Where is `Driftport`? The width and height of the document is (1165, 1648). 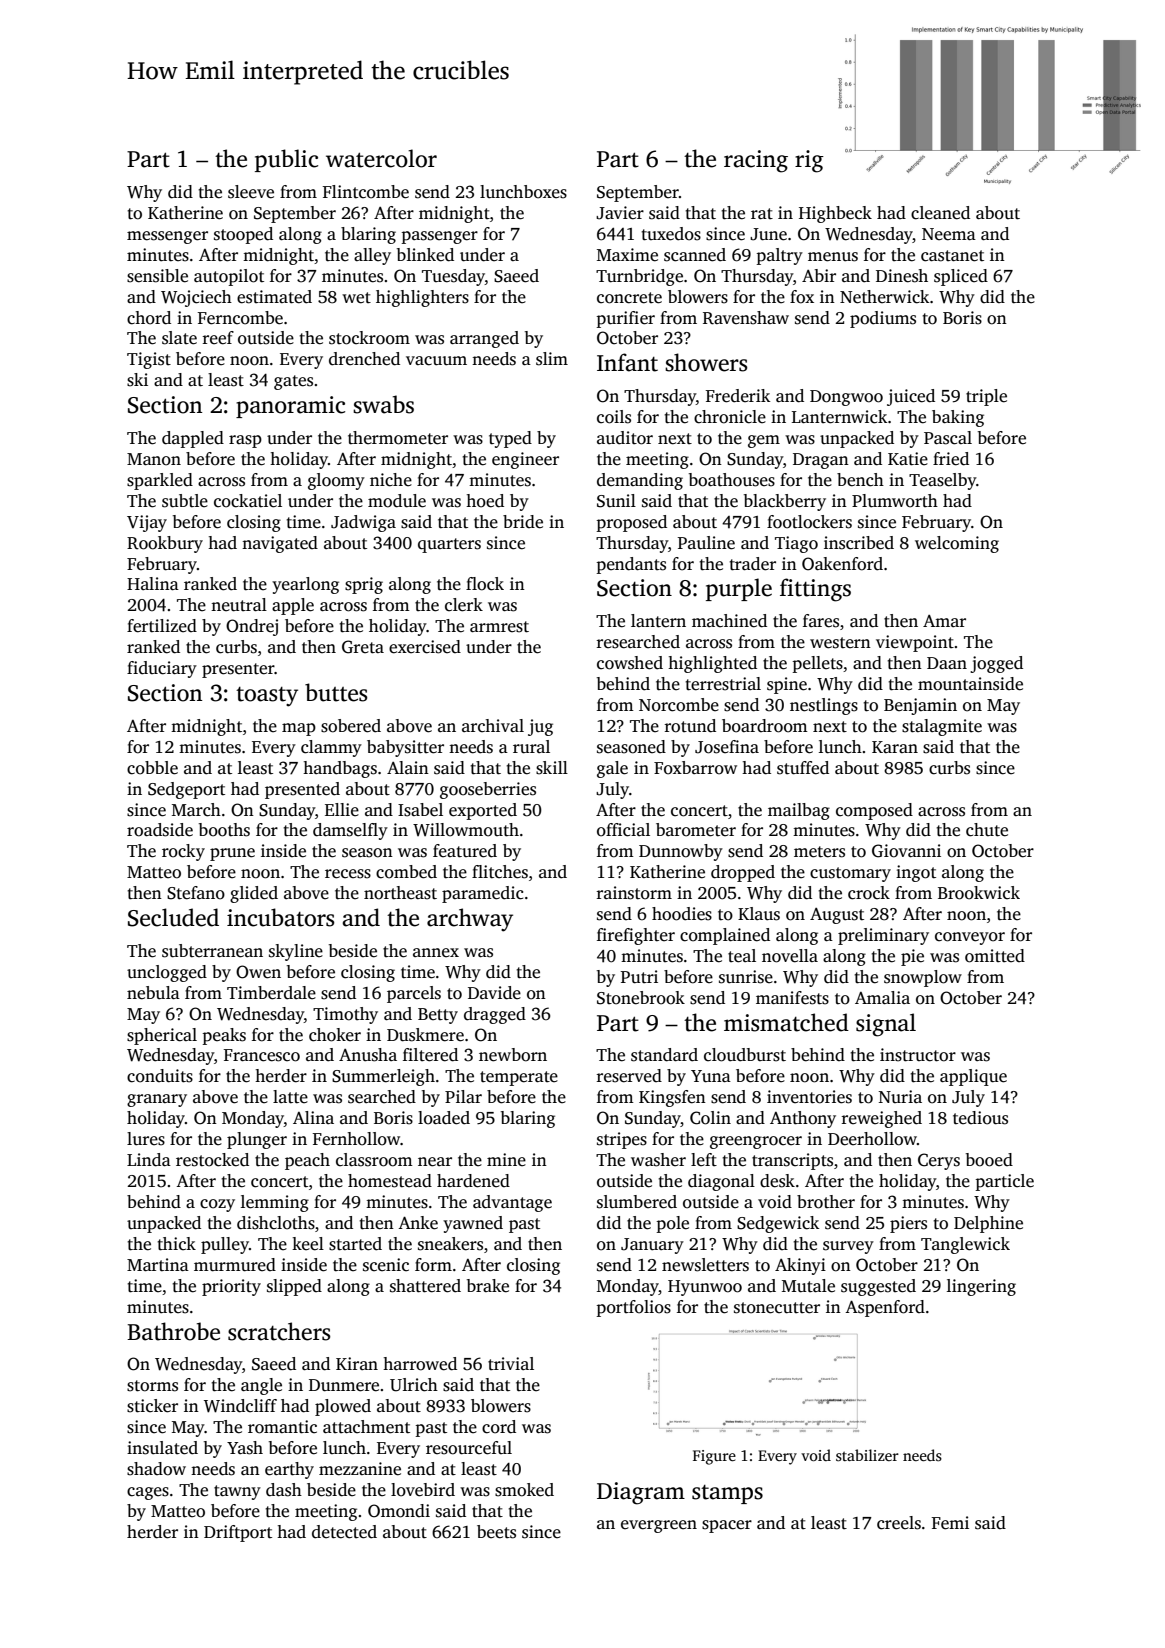 Driftport is located at coordinates (238, 1533).
